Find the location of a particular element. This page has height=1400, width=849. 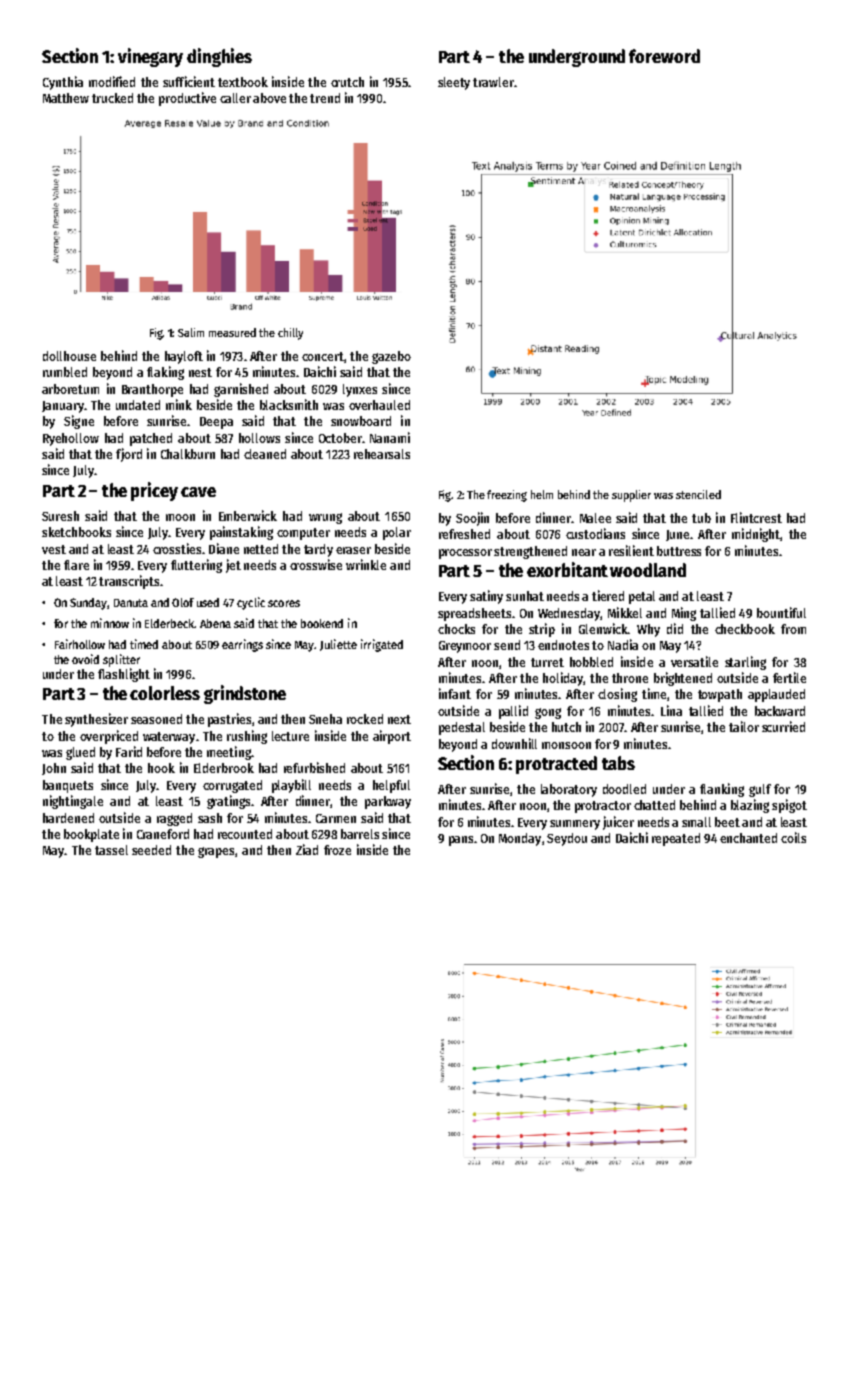

gazebo is located at coordinates (391, 357).
